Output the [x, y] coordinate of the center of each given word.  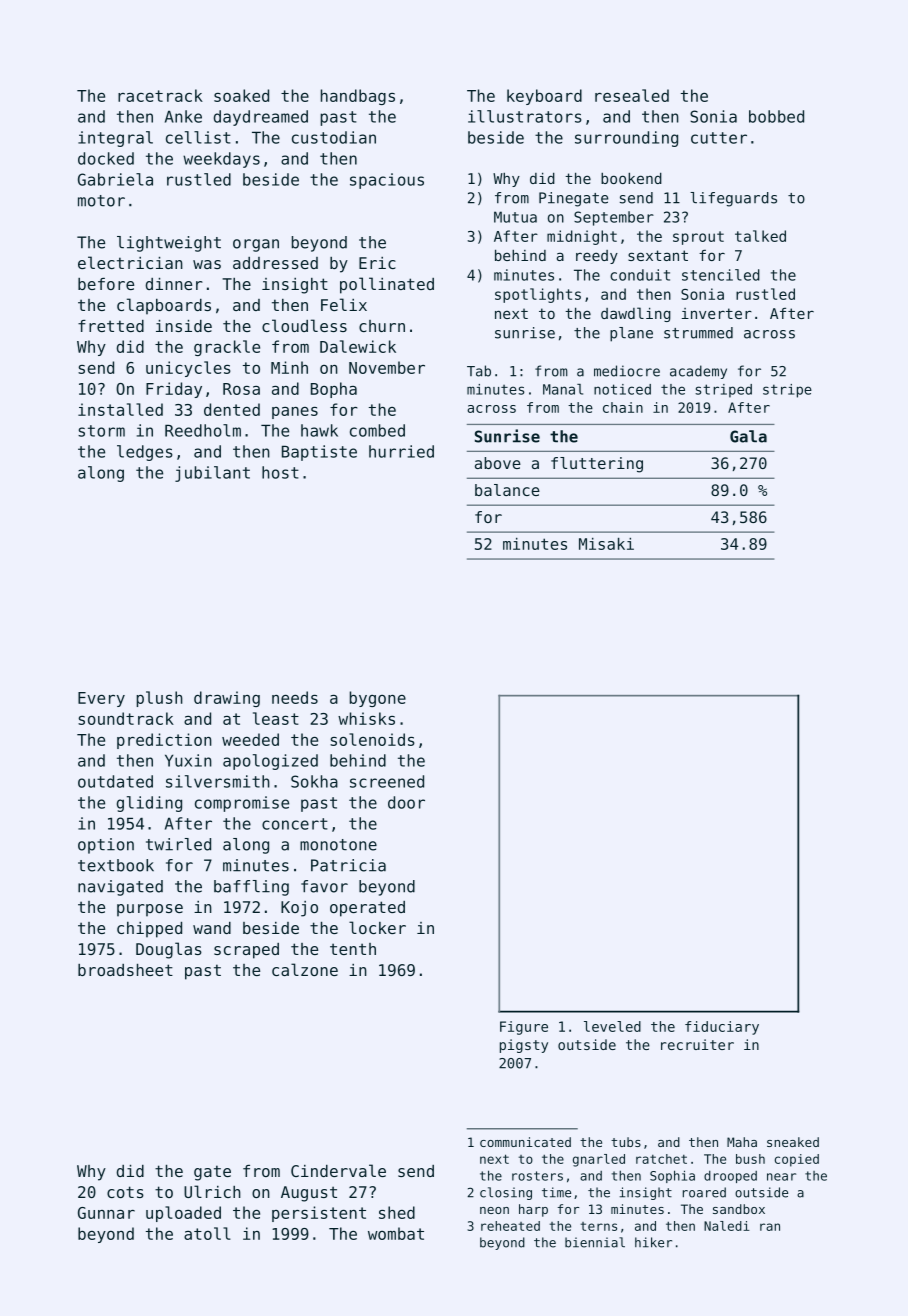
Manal [563, 389]
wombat [396, 1233]
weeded [250, 739]
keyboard [544, 97]
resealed [632, 95]
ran [770, 1227]
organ [256, 245]
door [406, 802]
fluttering [597, 465]
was [207, 264]
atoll [207, 1233]
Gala [748, 436]
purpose [150, 910]
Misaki [606, 544]
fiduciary [722, 1028]
